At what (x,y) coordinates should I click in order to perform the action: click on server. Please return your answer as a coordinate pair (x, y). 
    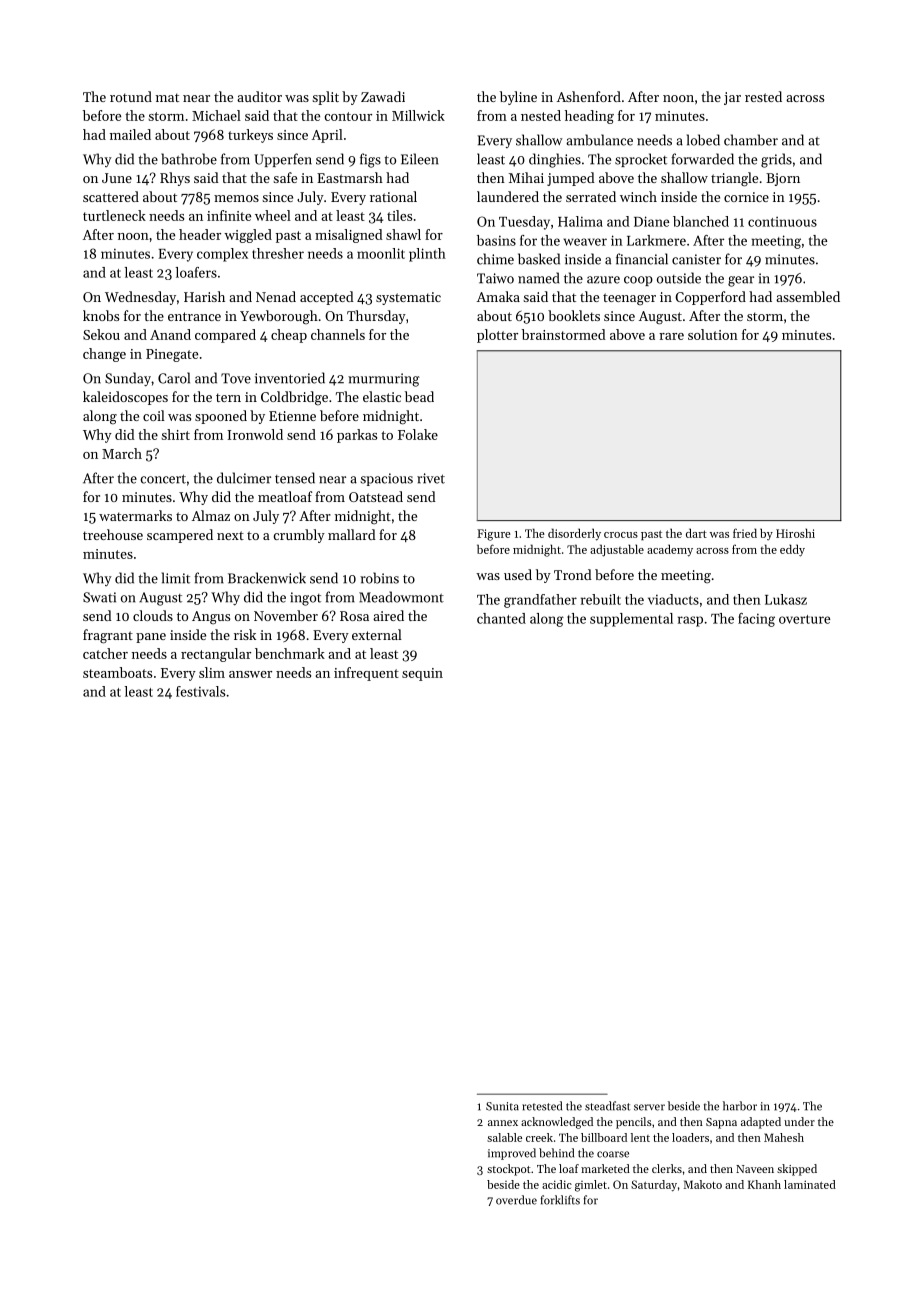
    Looking at the image, I should click on (649, 1107).
